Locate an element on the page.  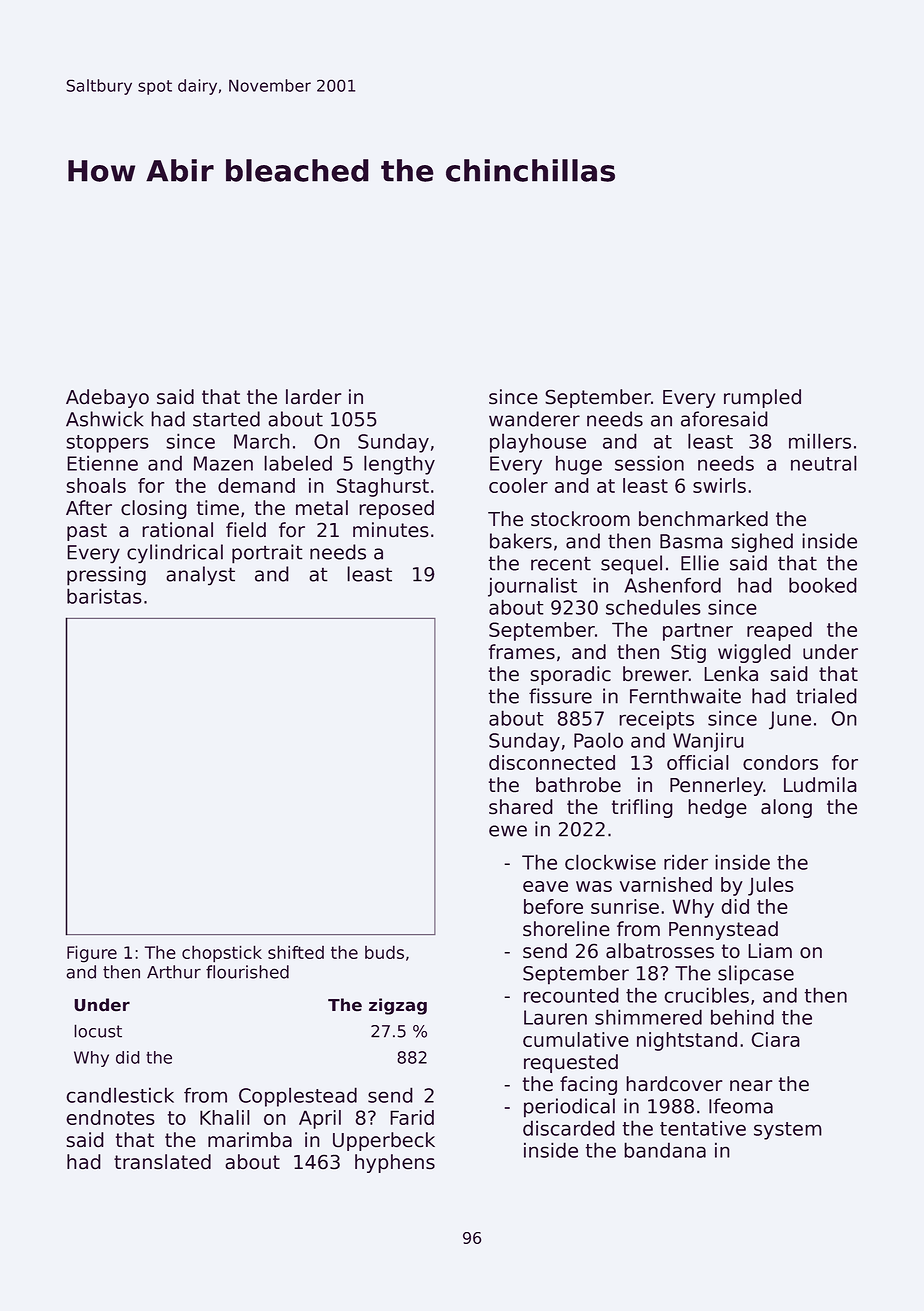
Pennerley is located at coordinates (716, 786).
